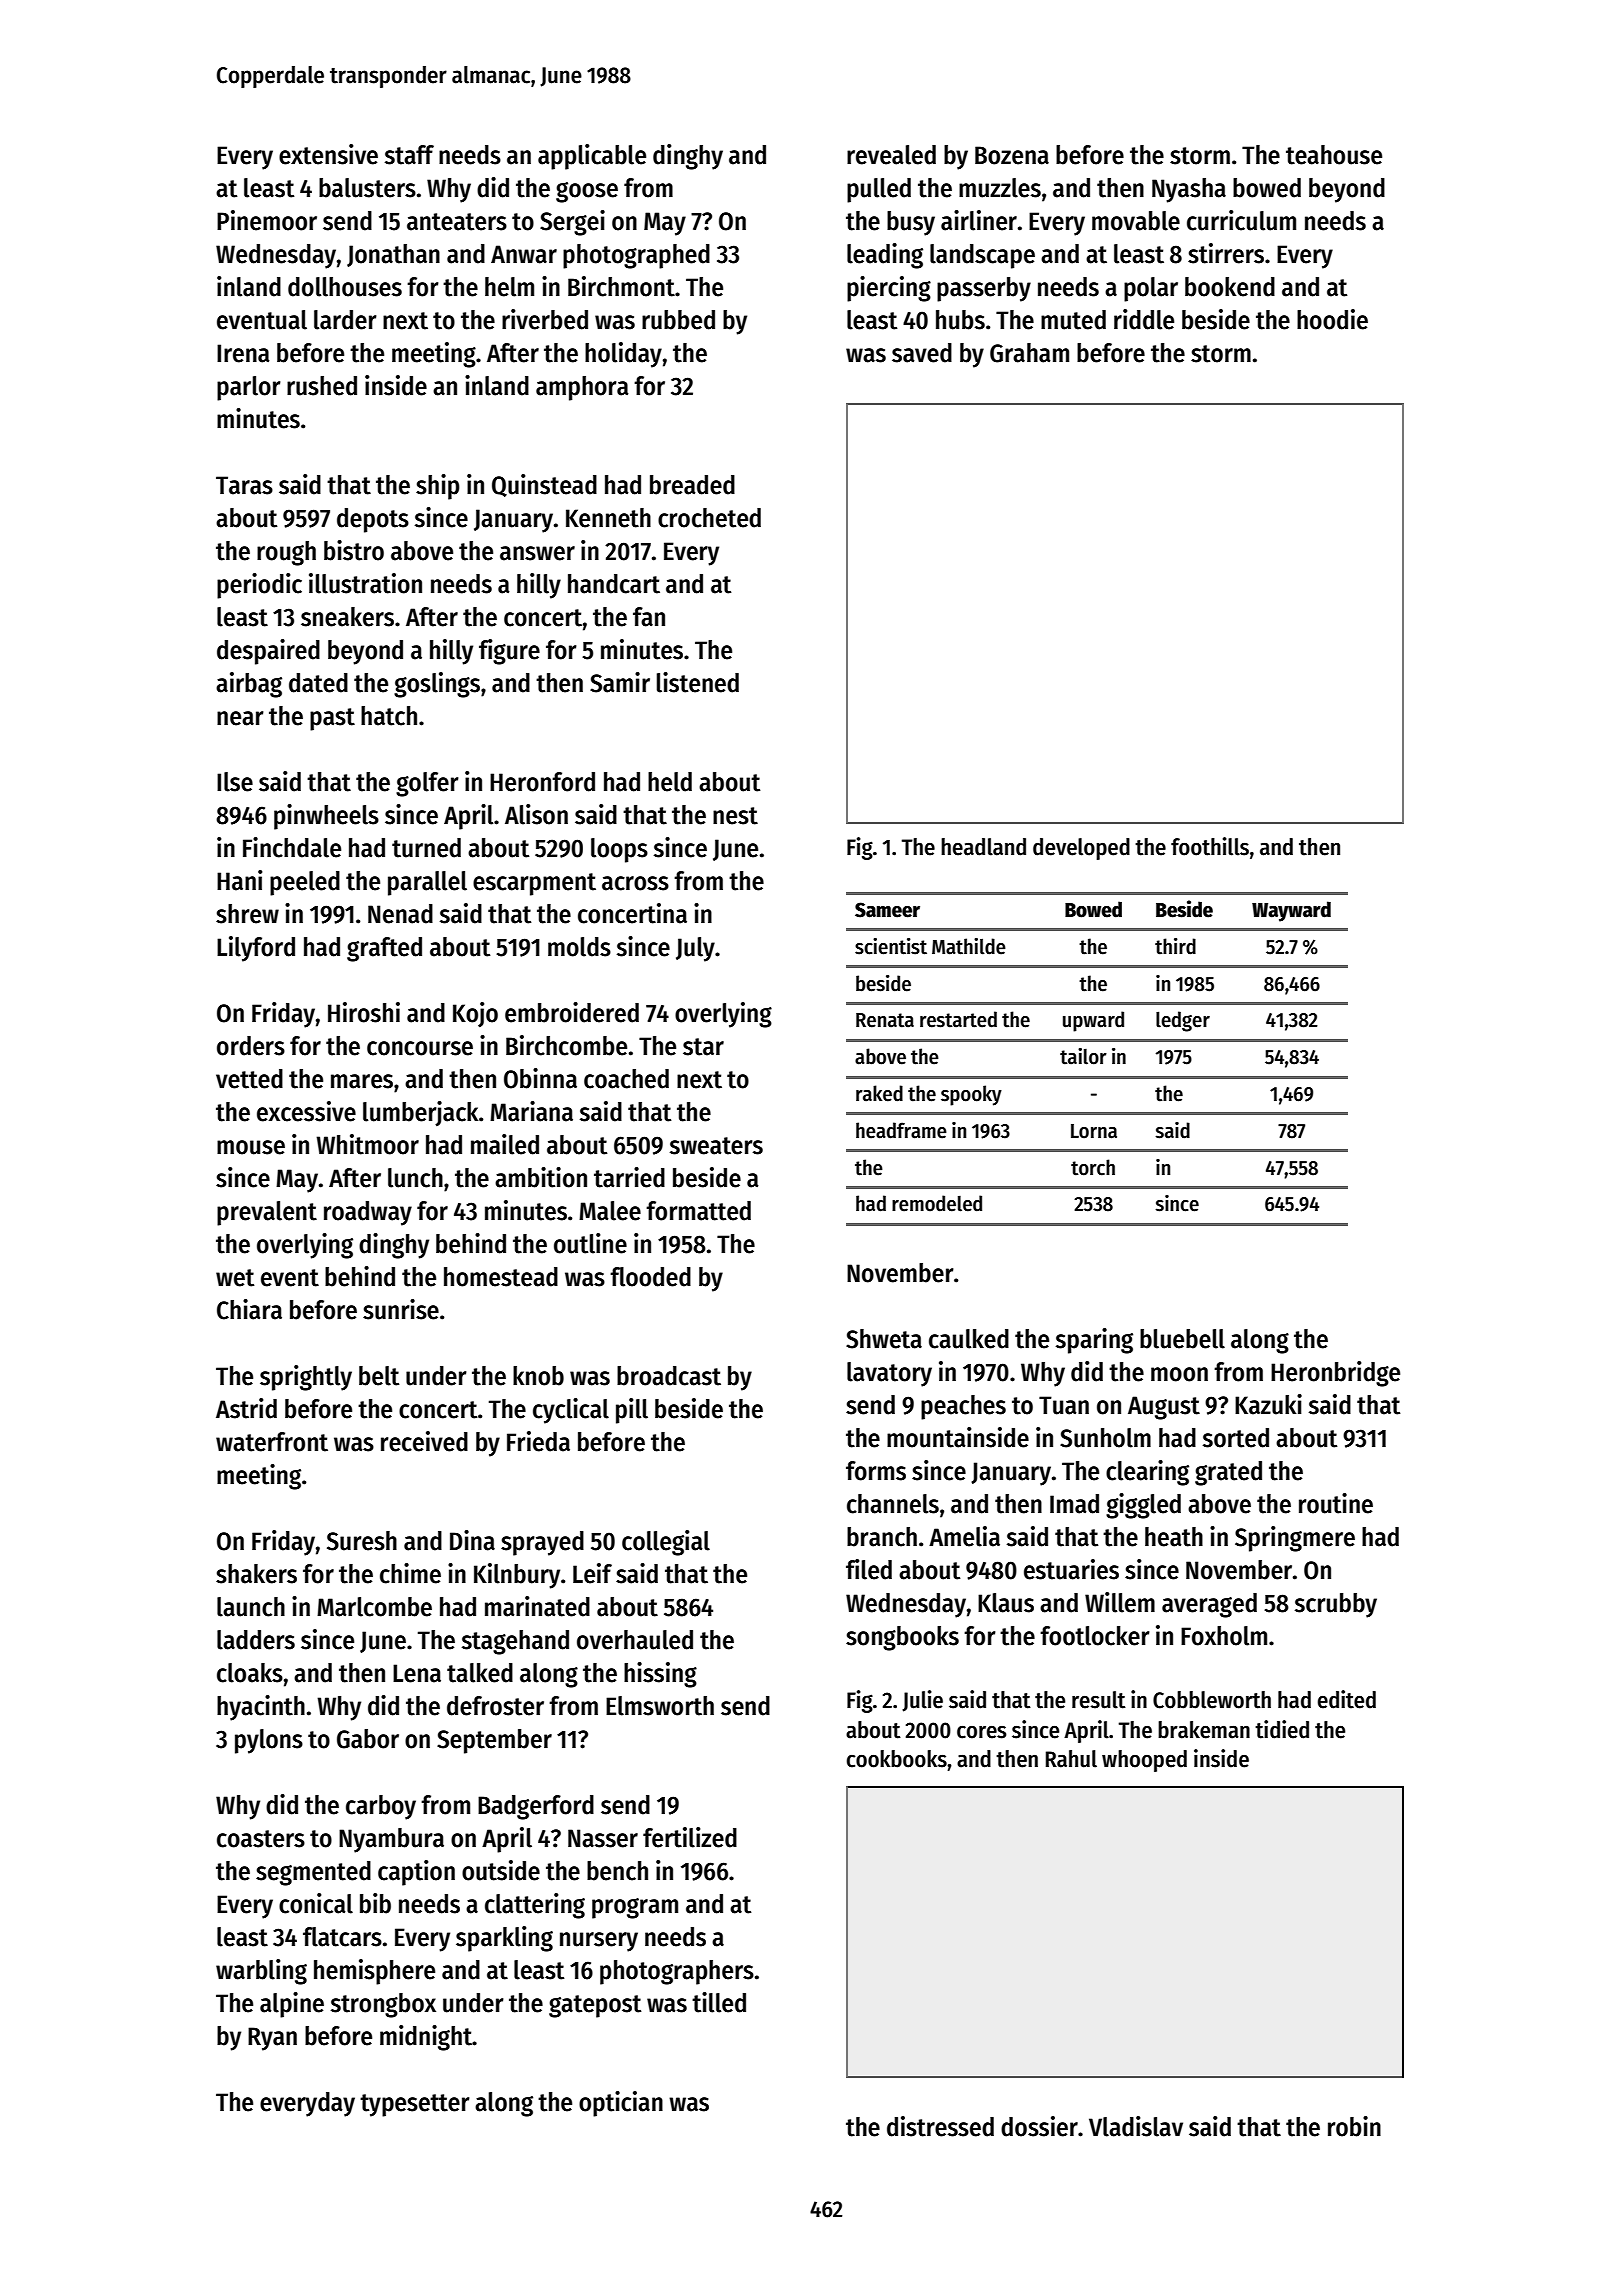 This screenshot has height=2292, width=1620. I want to click on past, so click(332, 719).
